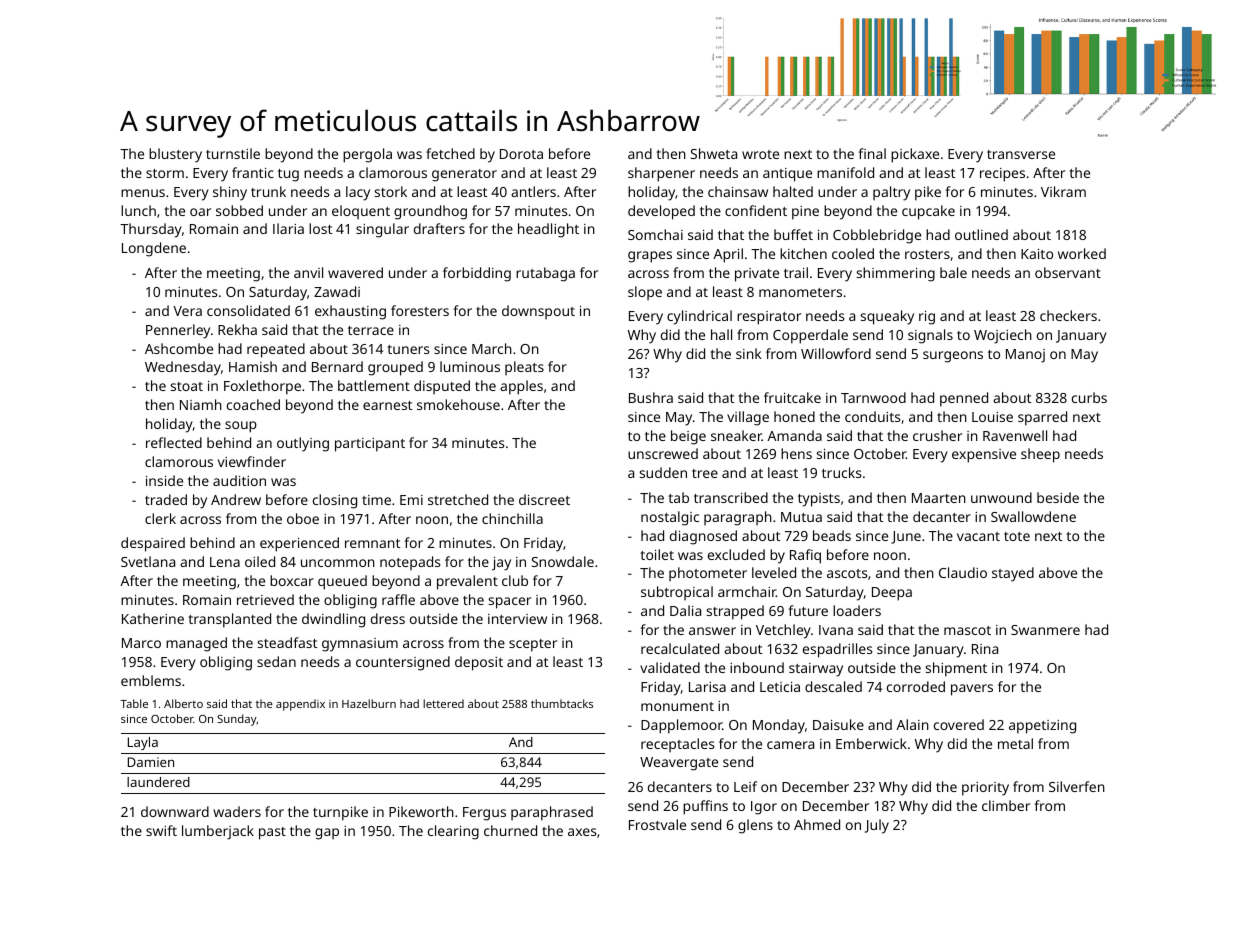 The image size is (1233, 952). I want to click on nostalgic, so click(670, 518).
